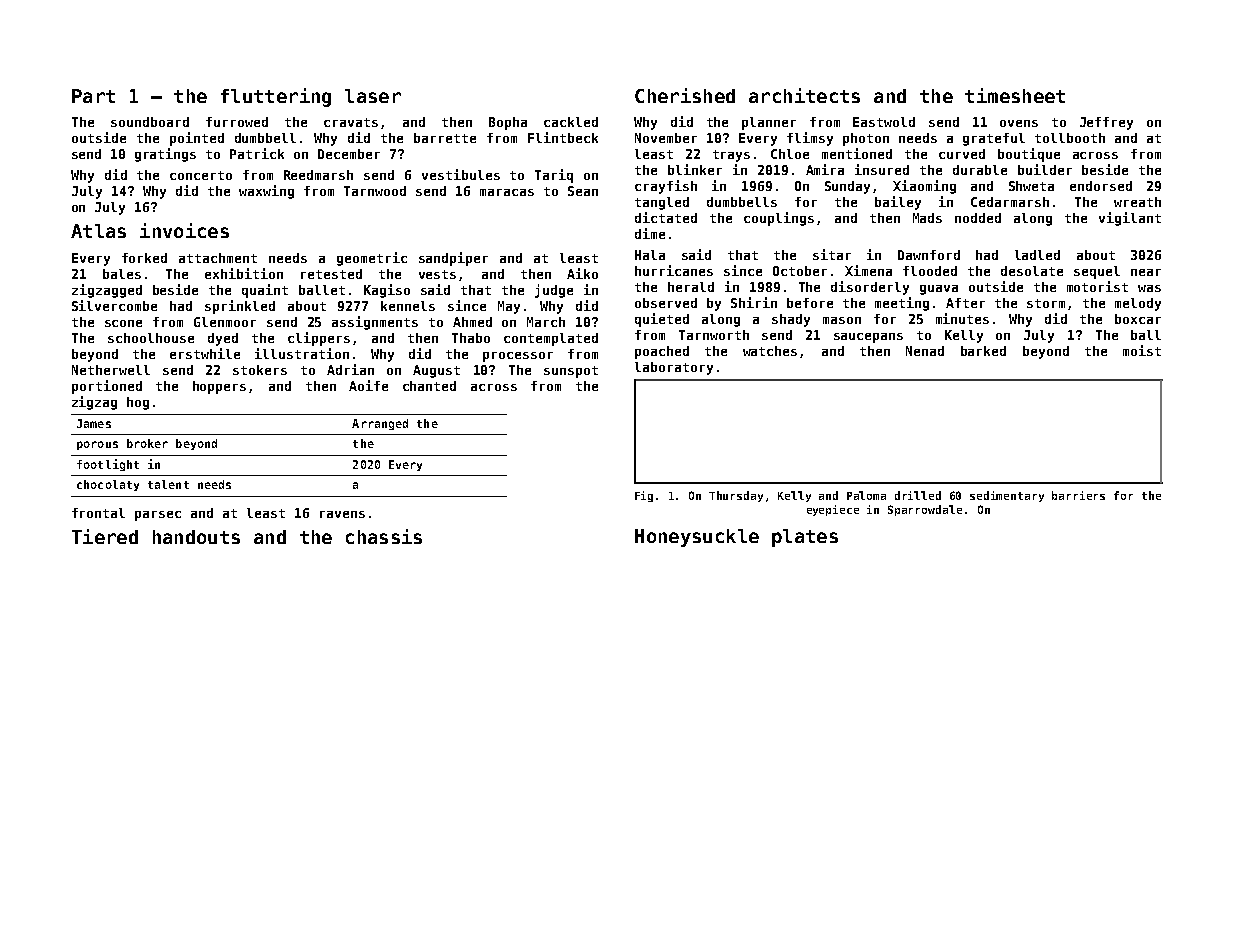  What do you see at coordinates (1015, 95) in the document?
I see `timesheet` at bounding box center [1015, 95].
